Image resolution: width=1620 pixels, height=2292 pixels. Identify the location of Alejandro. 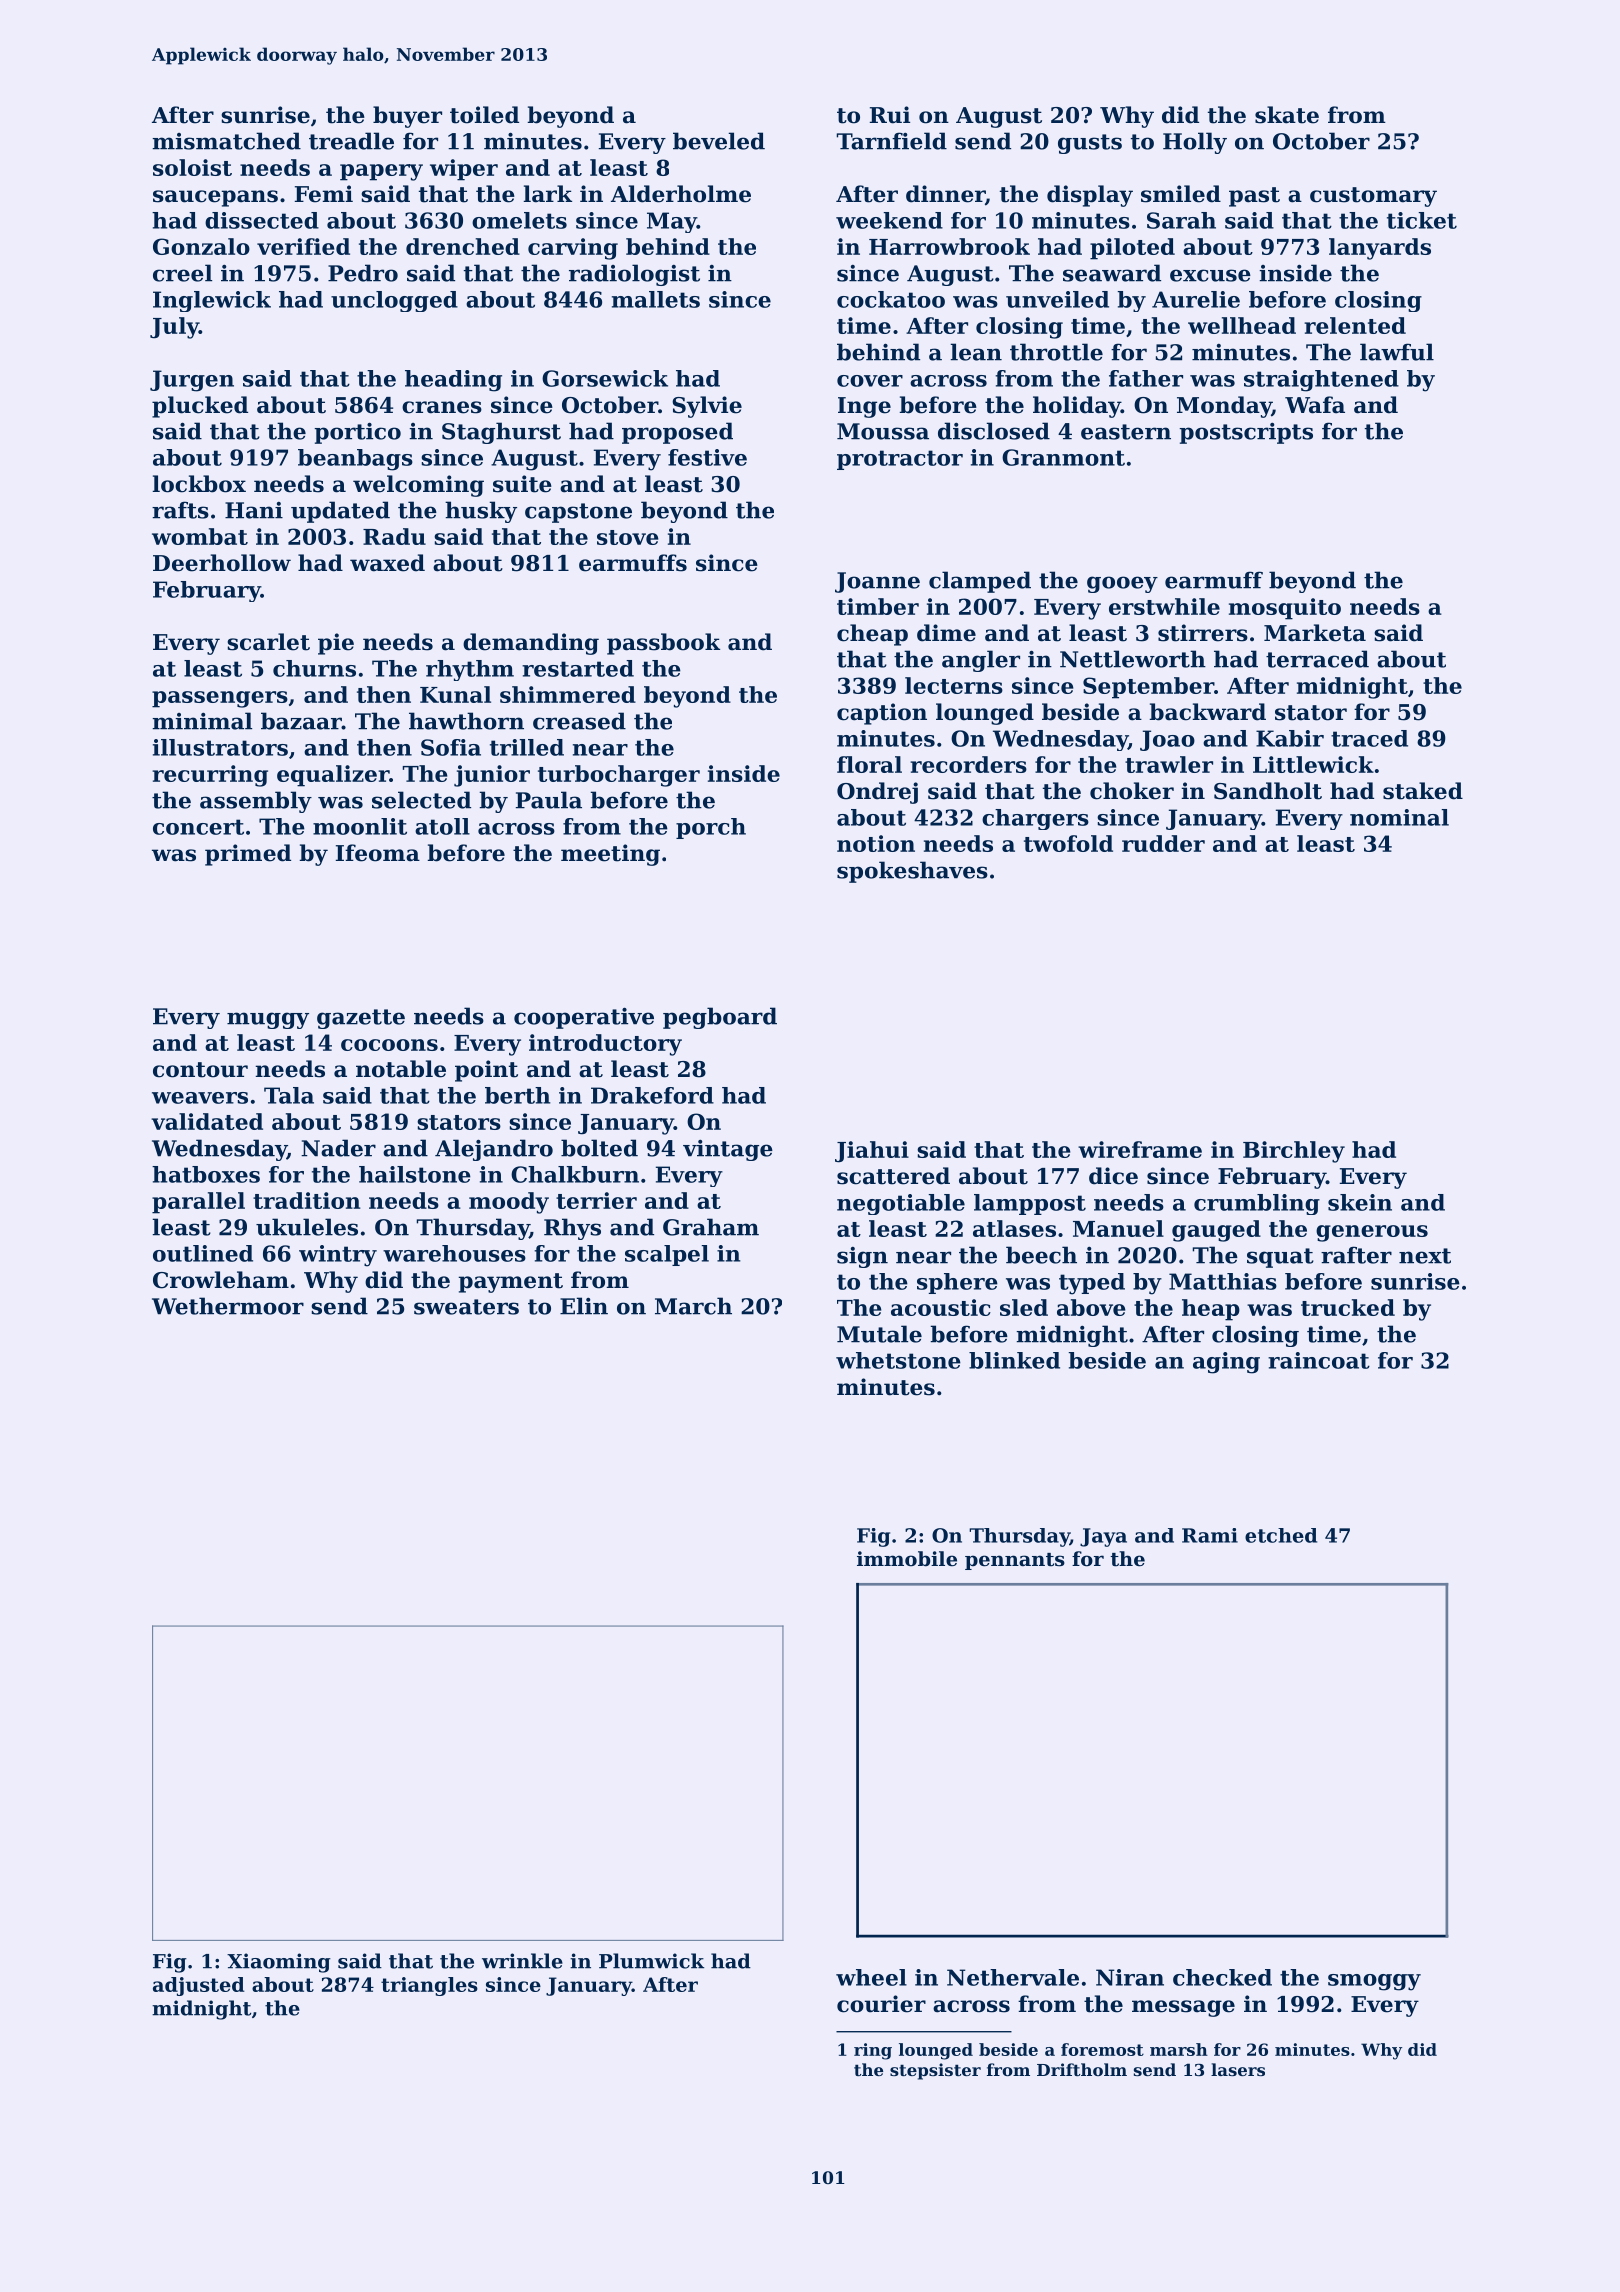
(494, 1150).
